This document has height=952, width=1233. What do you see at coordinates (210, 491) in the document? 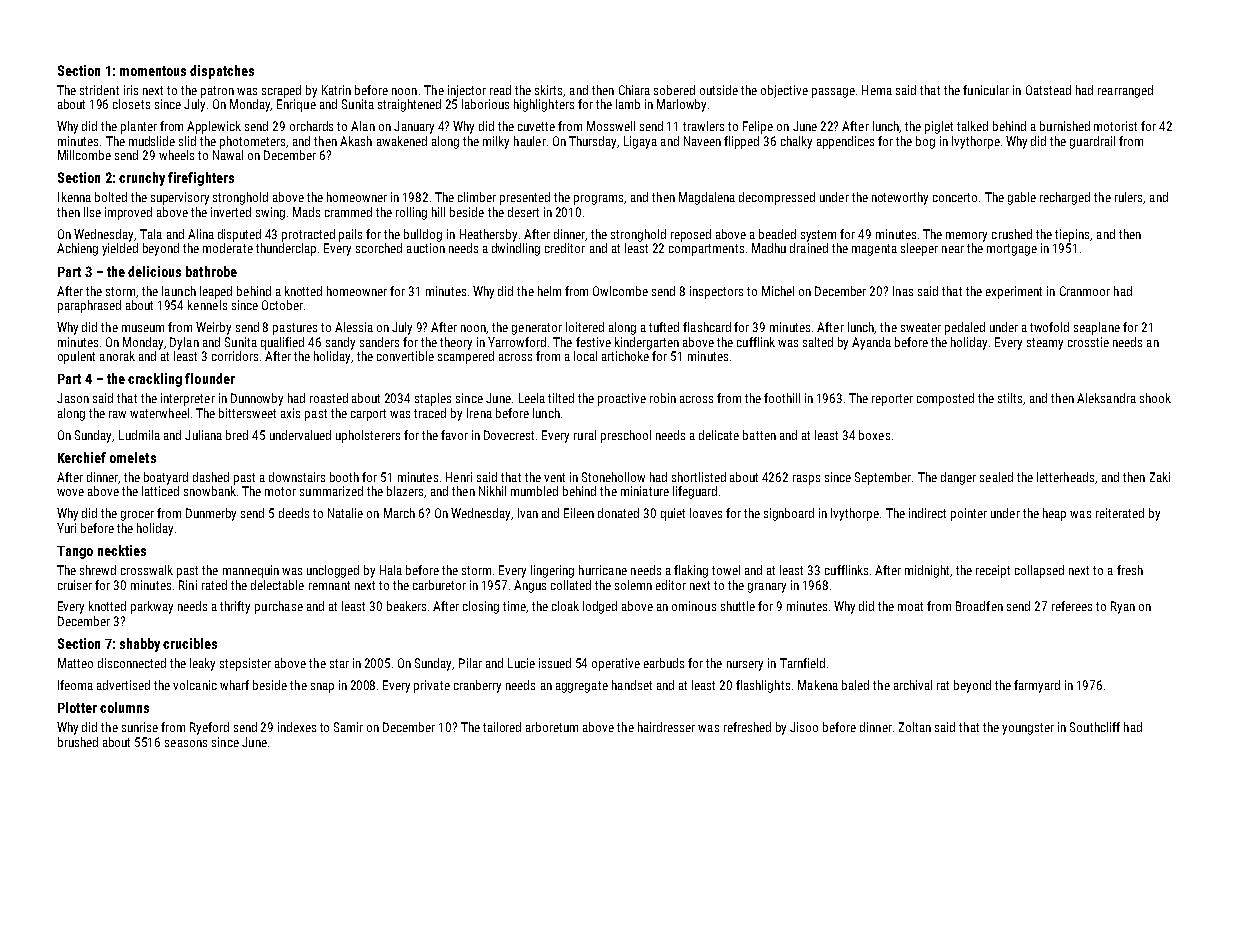
I see `snowbank` at bounding box center [210, 491].
